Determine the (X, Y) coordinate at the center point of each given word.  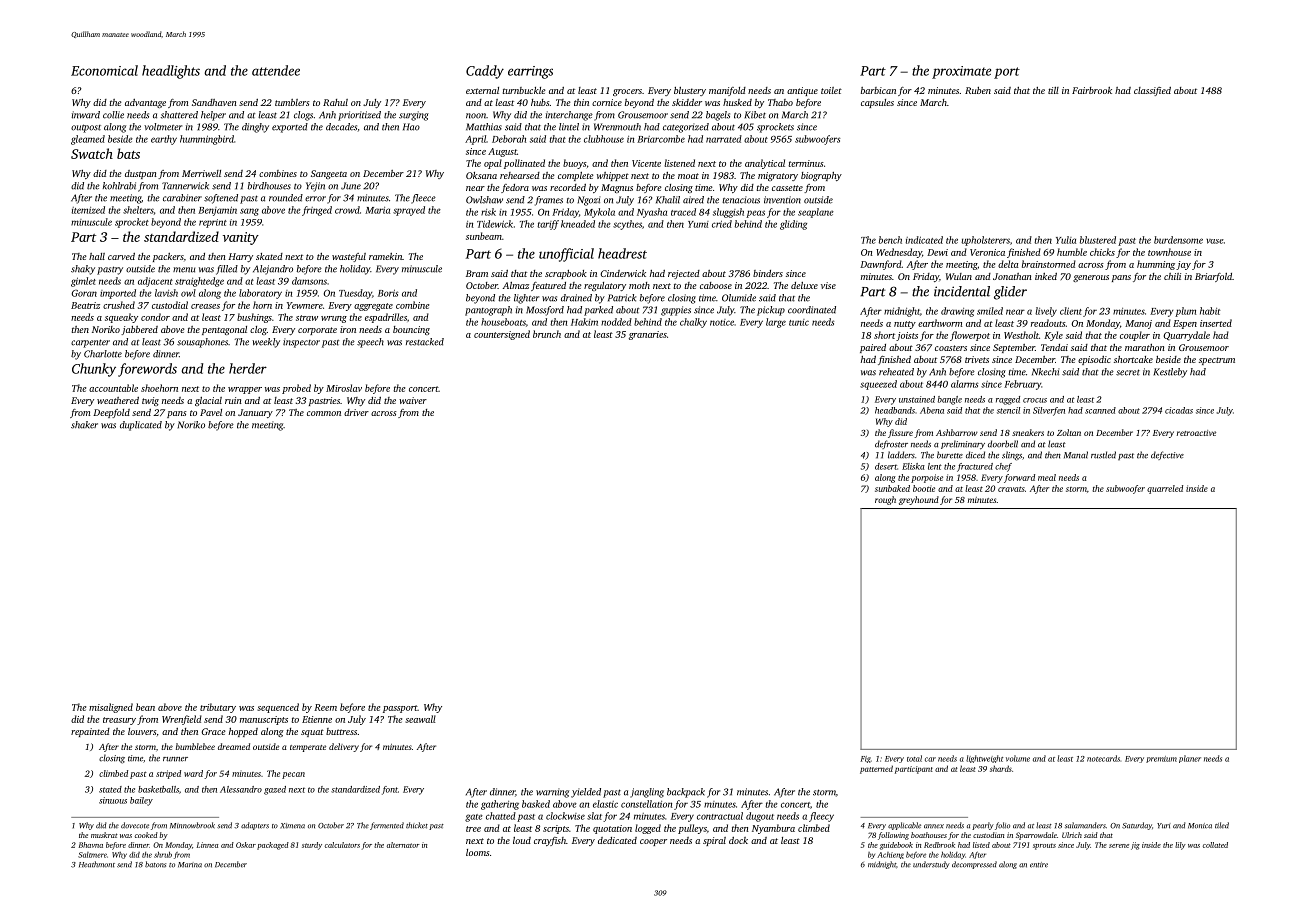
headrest (622, 253)
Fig (866, 759)
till (1053, 90)
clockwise (565, 816)
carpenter (90, 343)
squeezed (878, 385)
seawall (420, 719)
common (324, 413)
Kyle (1053, 336)
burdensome (1178, 240)
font (390, 790)
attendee (276, 70)
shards (1001, 768)
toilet (831, 90)
